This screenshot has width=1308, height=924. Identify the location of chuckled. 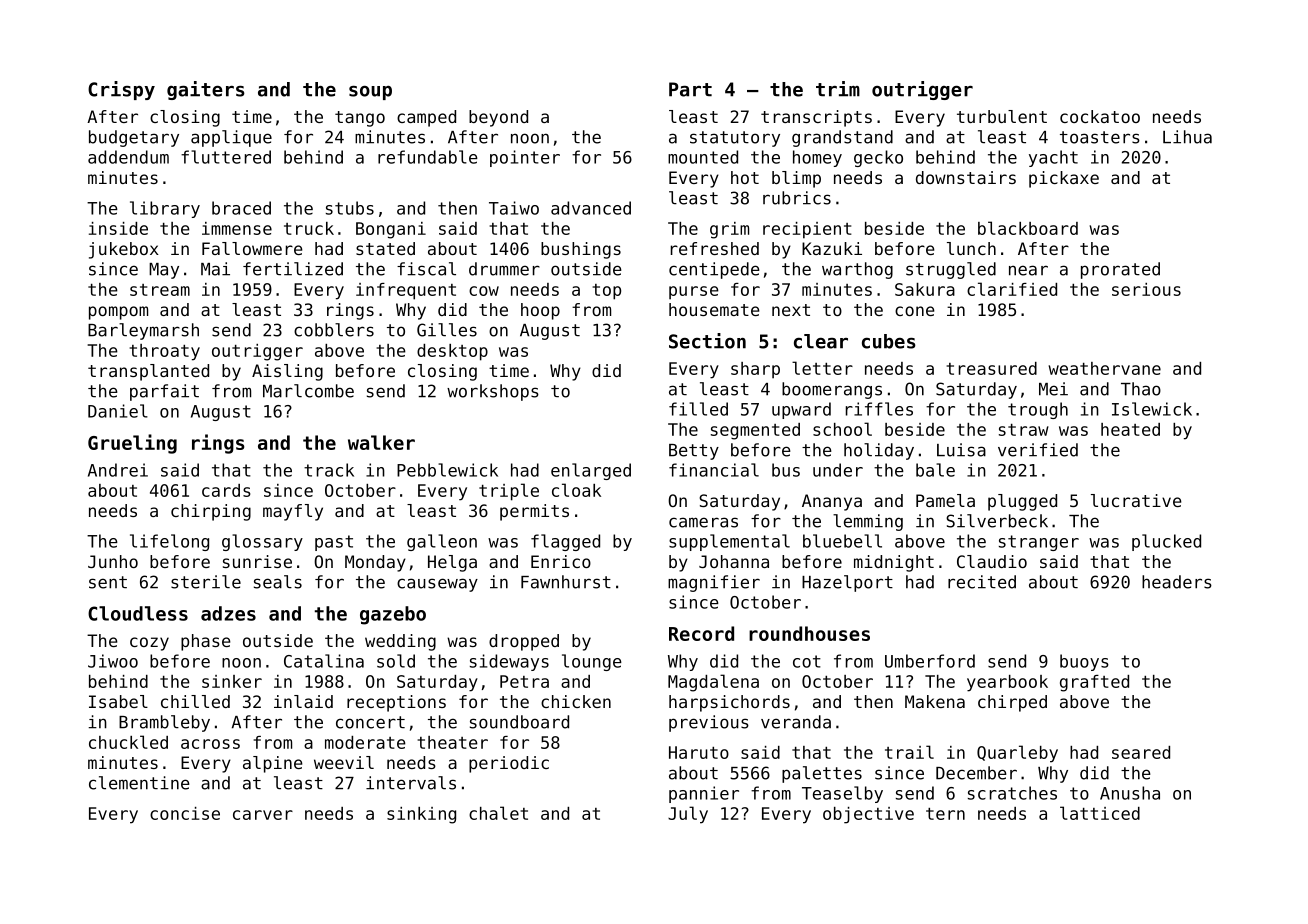
(128, 742).
